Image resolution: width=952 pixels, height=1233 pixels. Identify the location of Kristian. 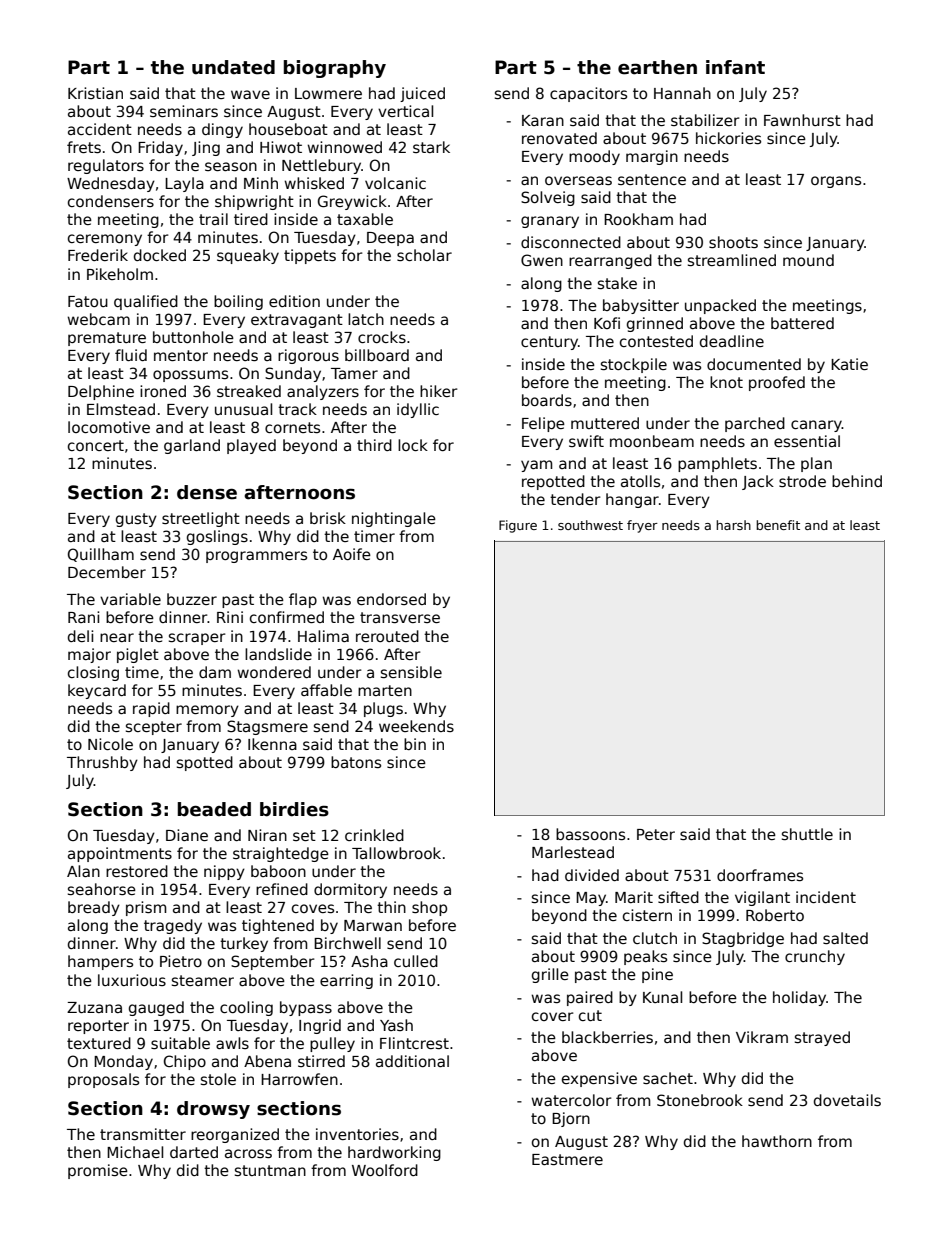
(95, 93).
